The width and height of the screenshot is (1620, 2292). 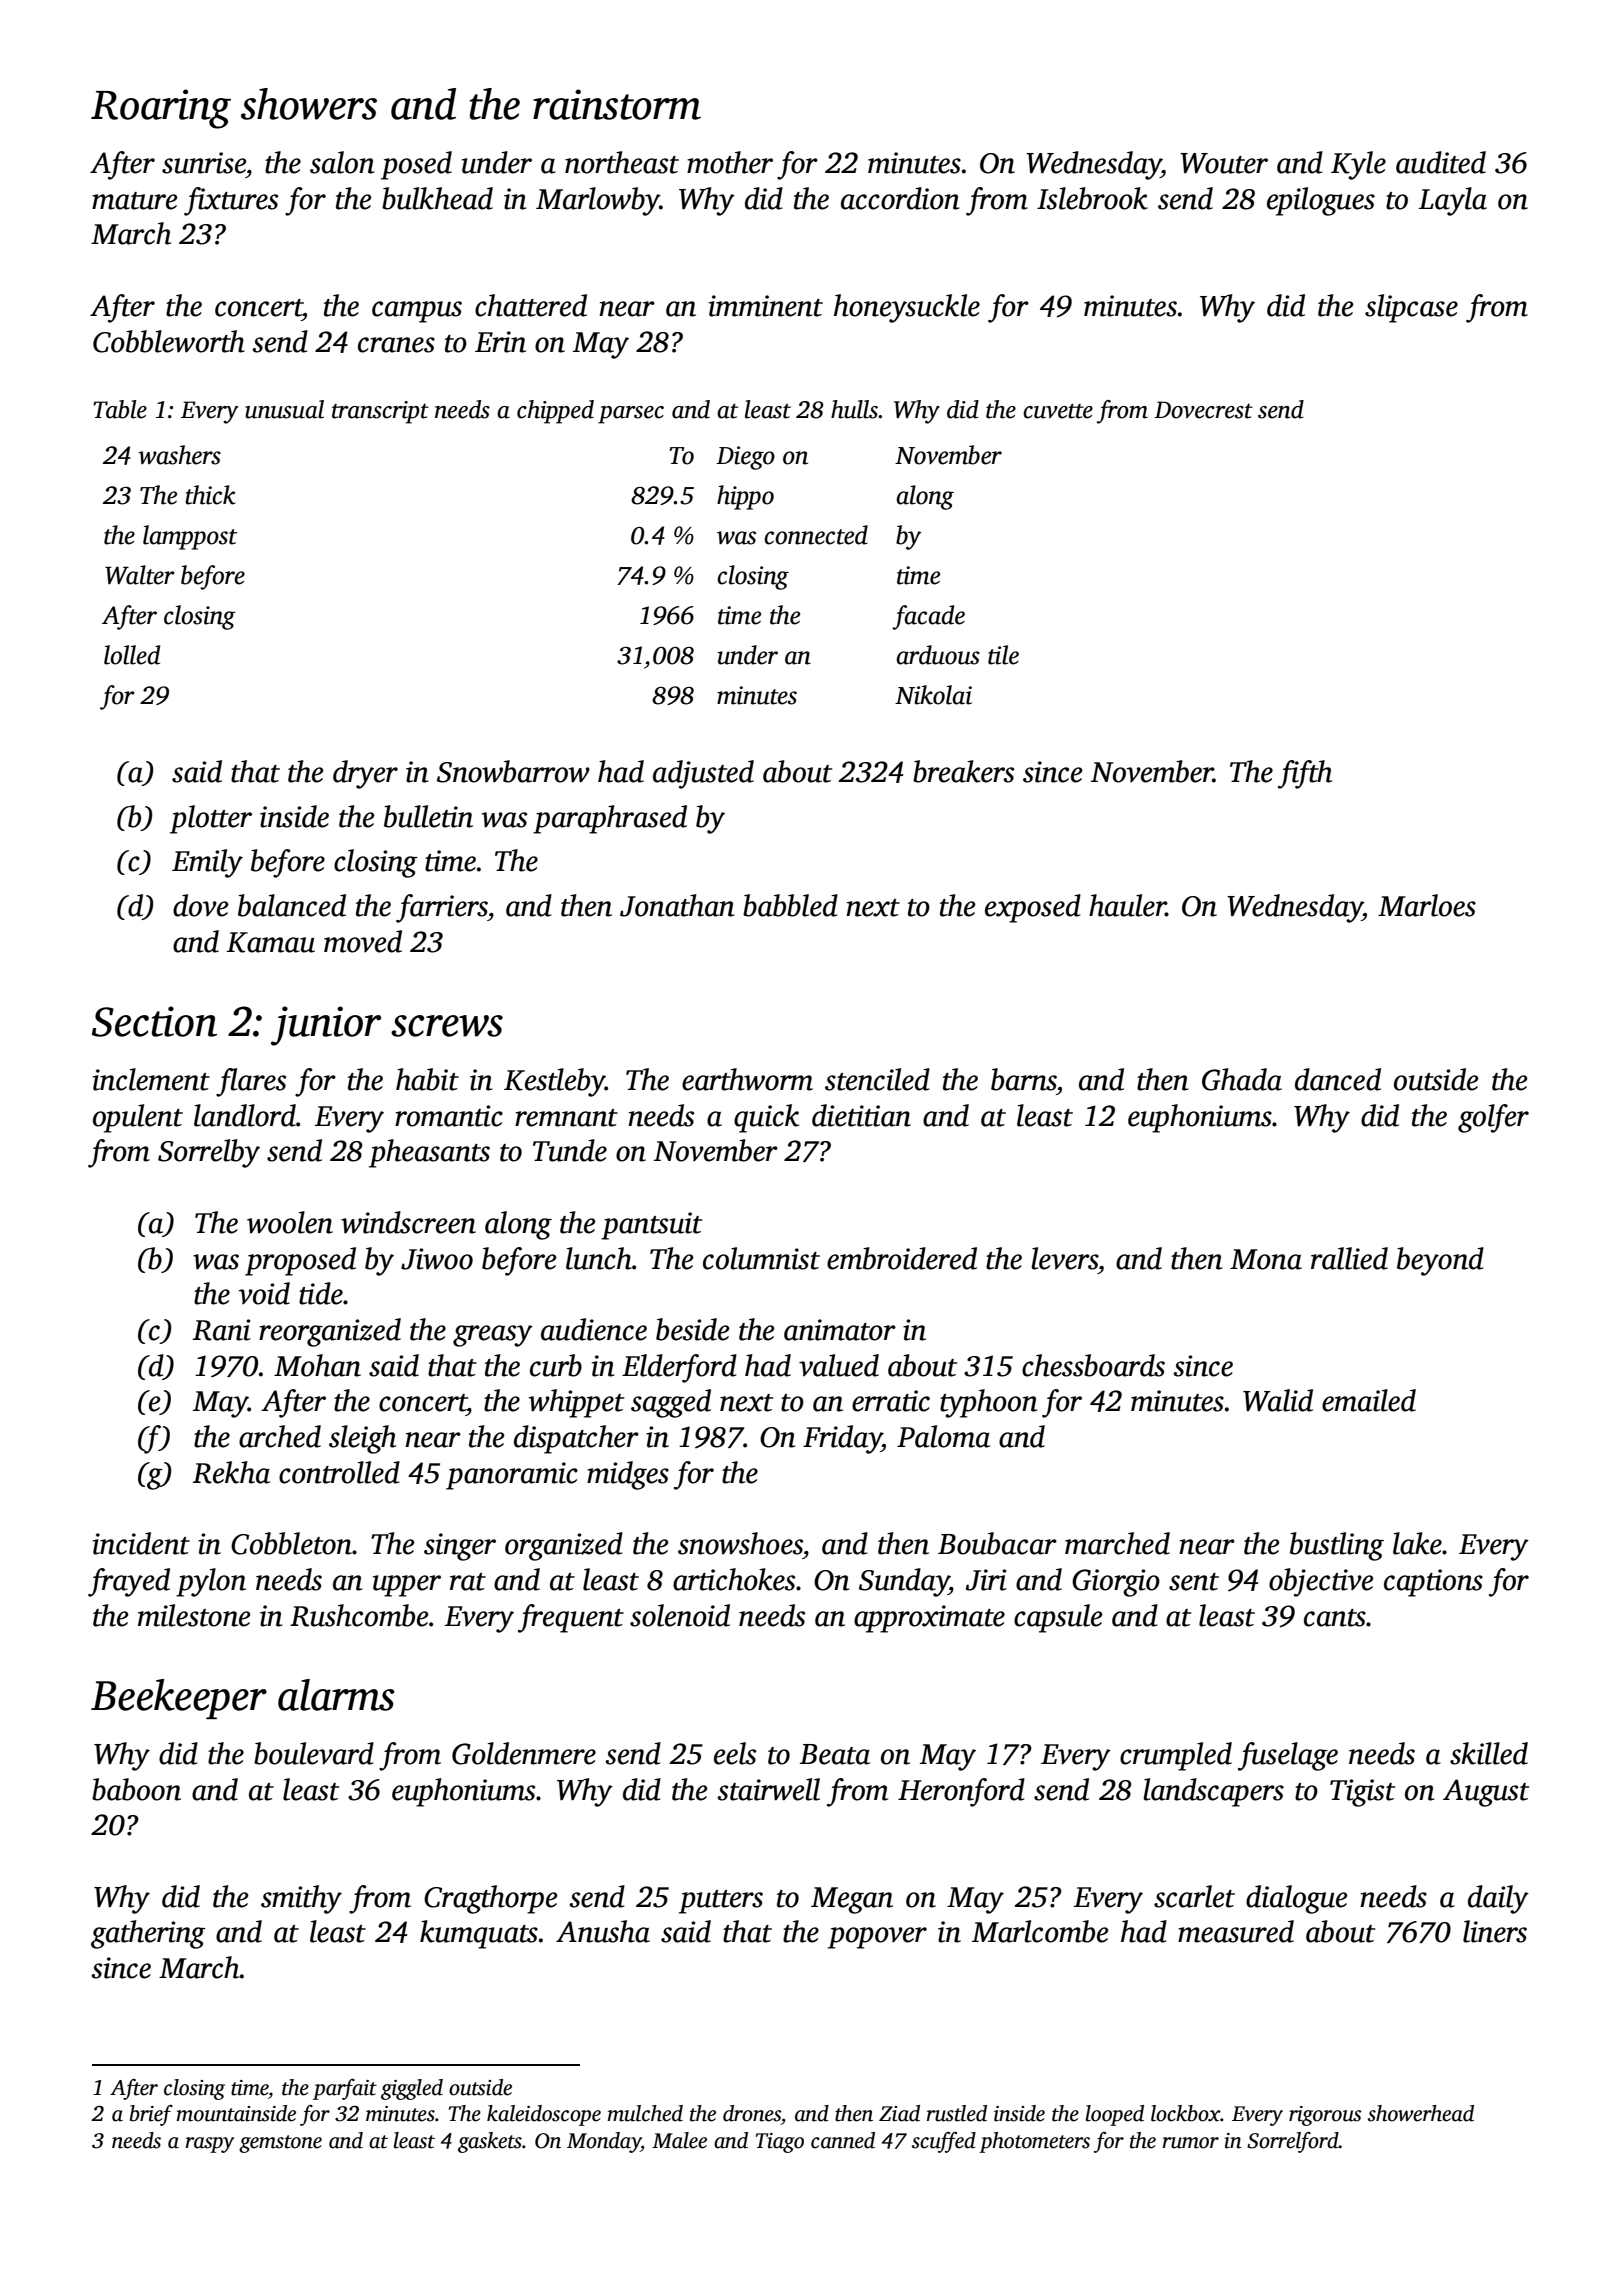 What do you see at coordinates (877, 1938) in the screenshot?
I see `popover` at bounding box center [877, 1938].
